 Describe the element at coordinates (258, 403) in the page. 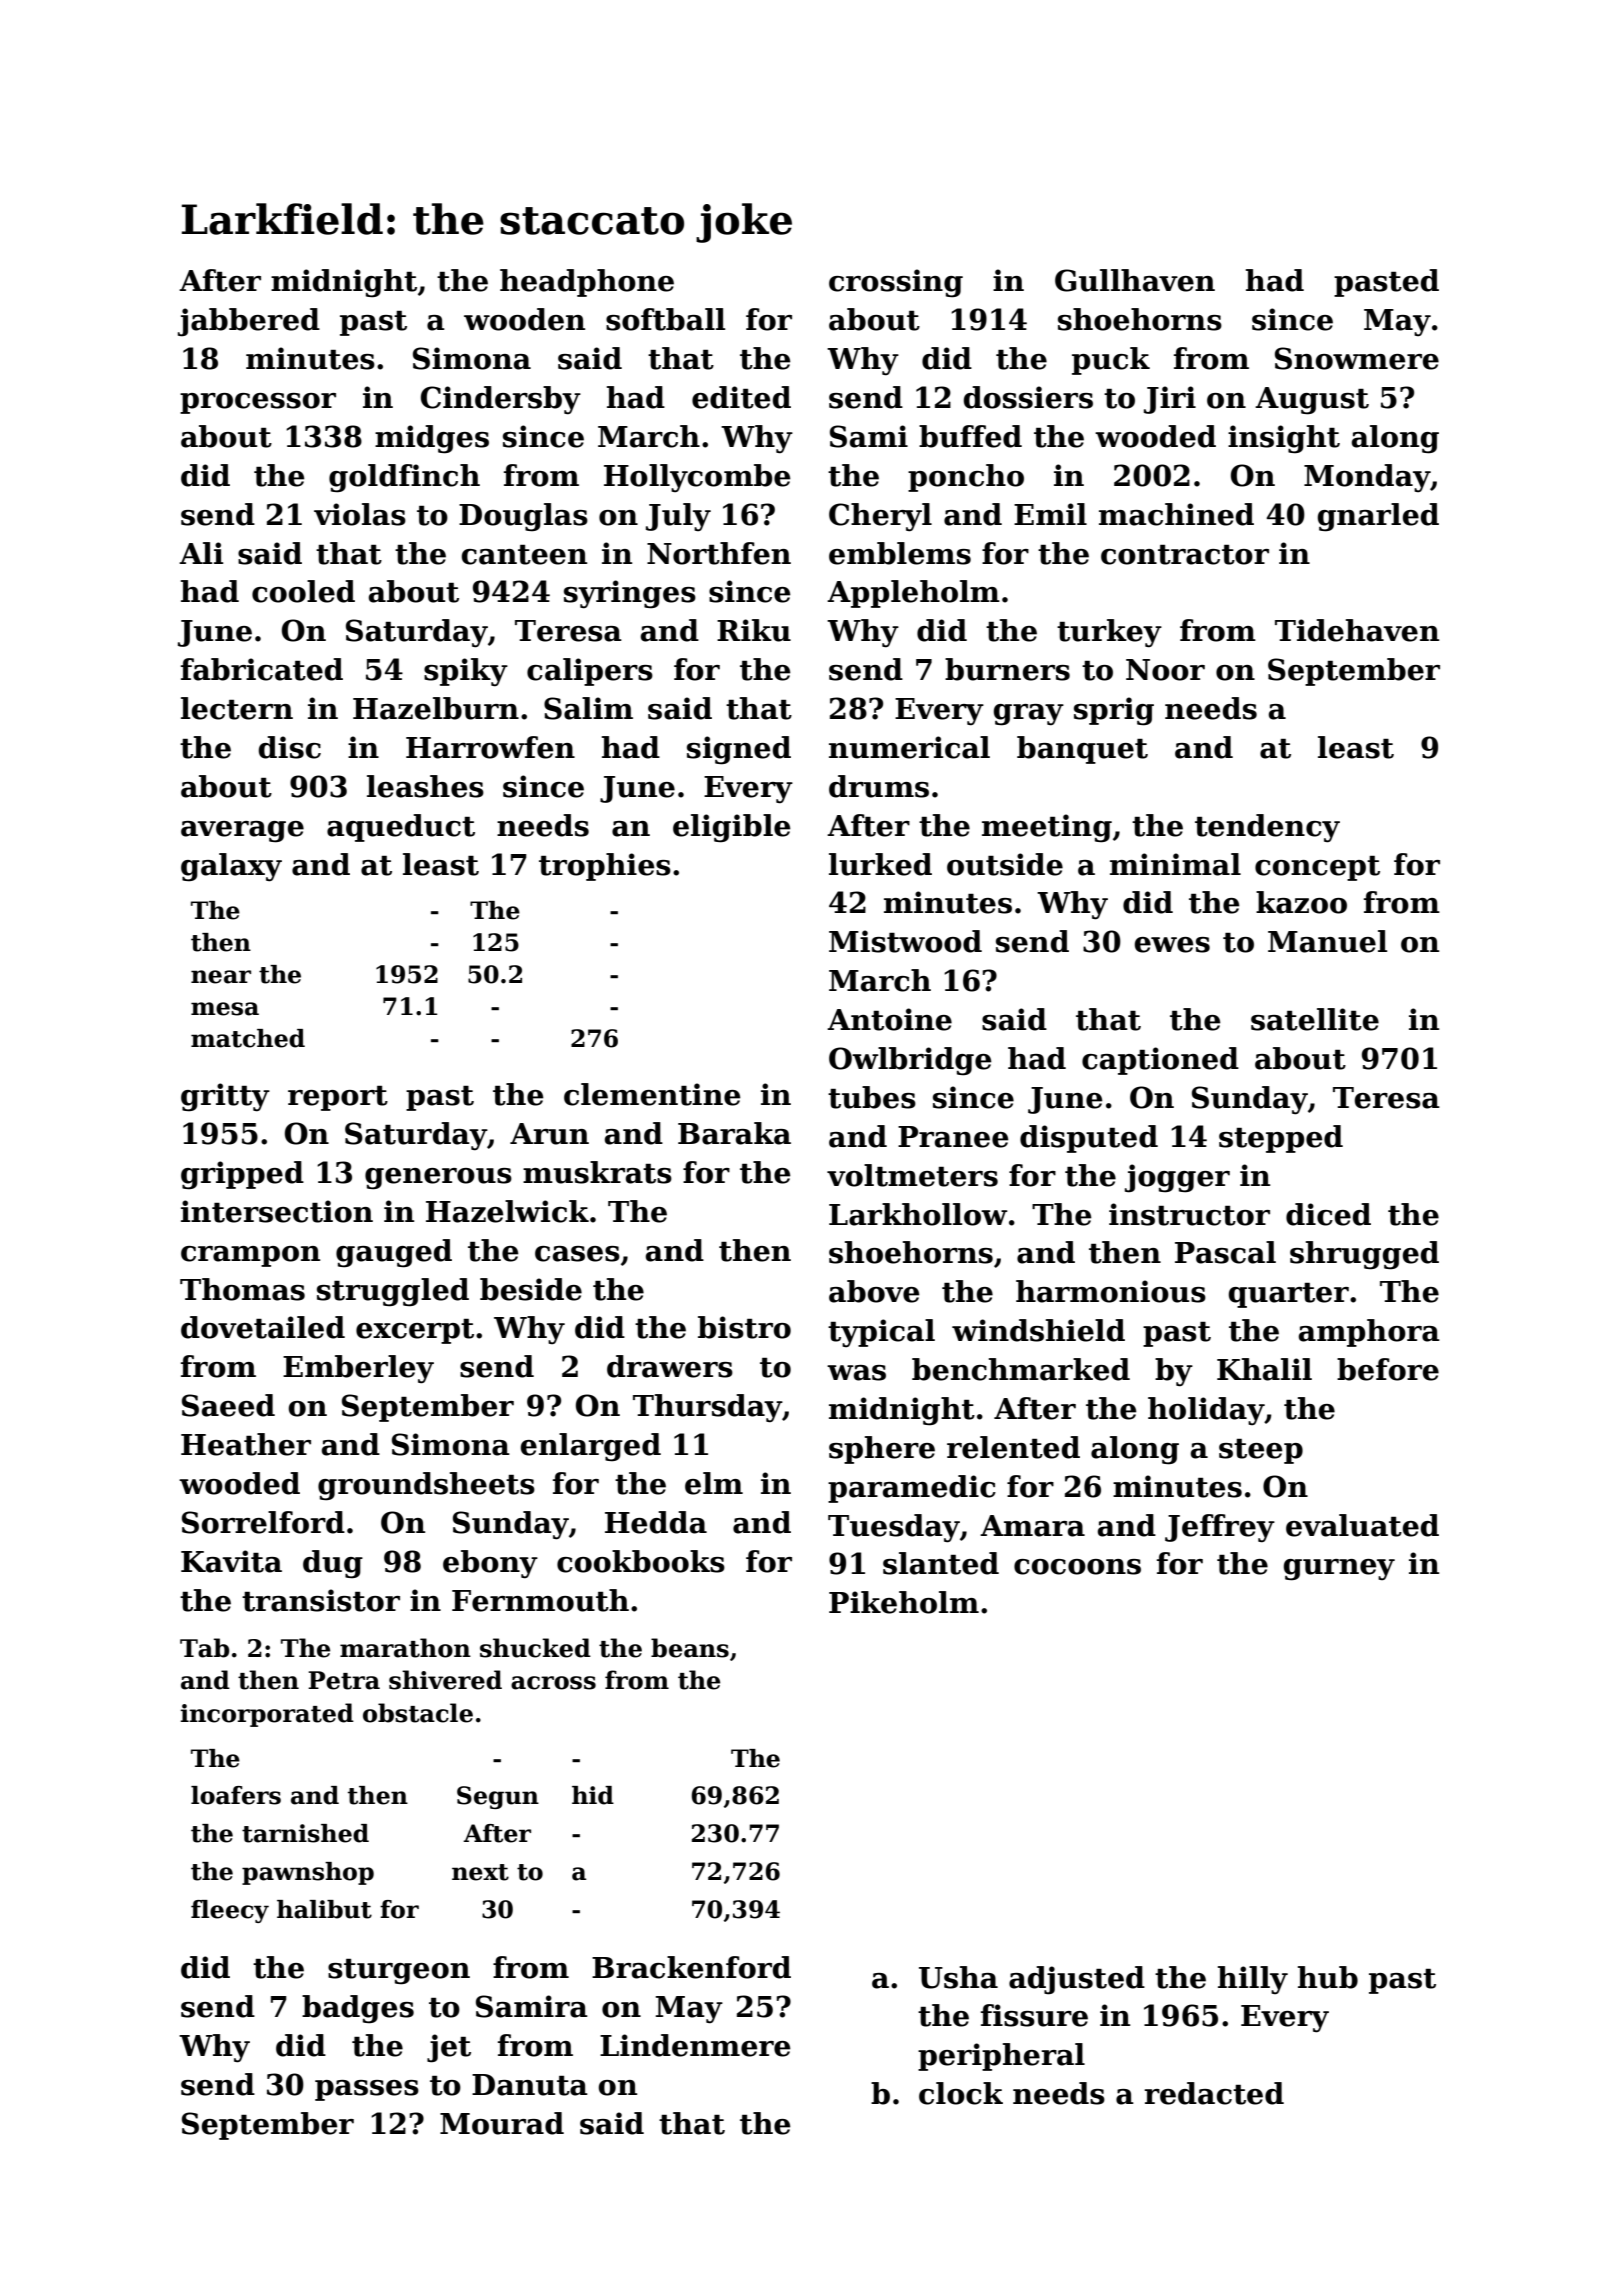

I see `processor` at that location.
